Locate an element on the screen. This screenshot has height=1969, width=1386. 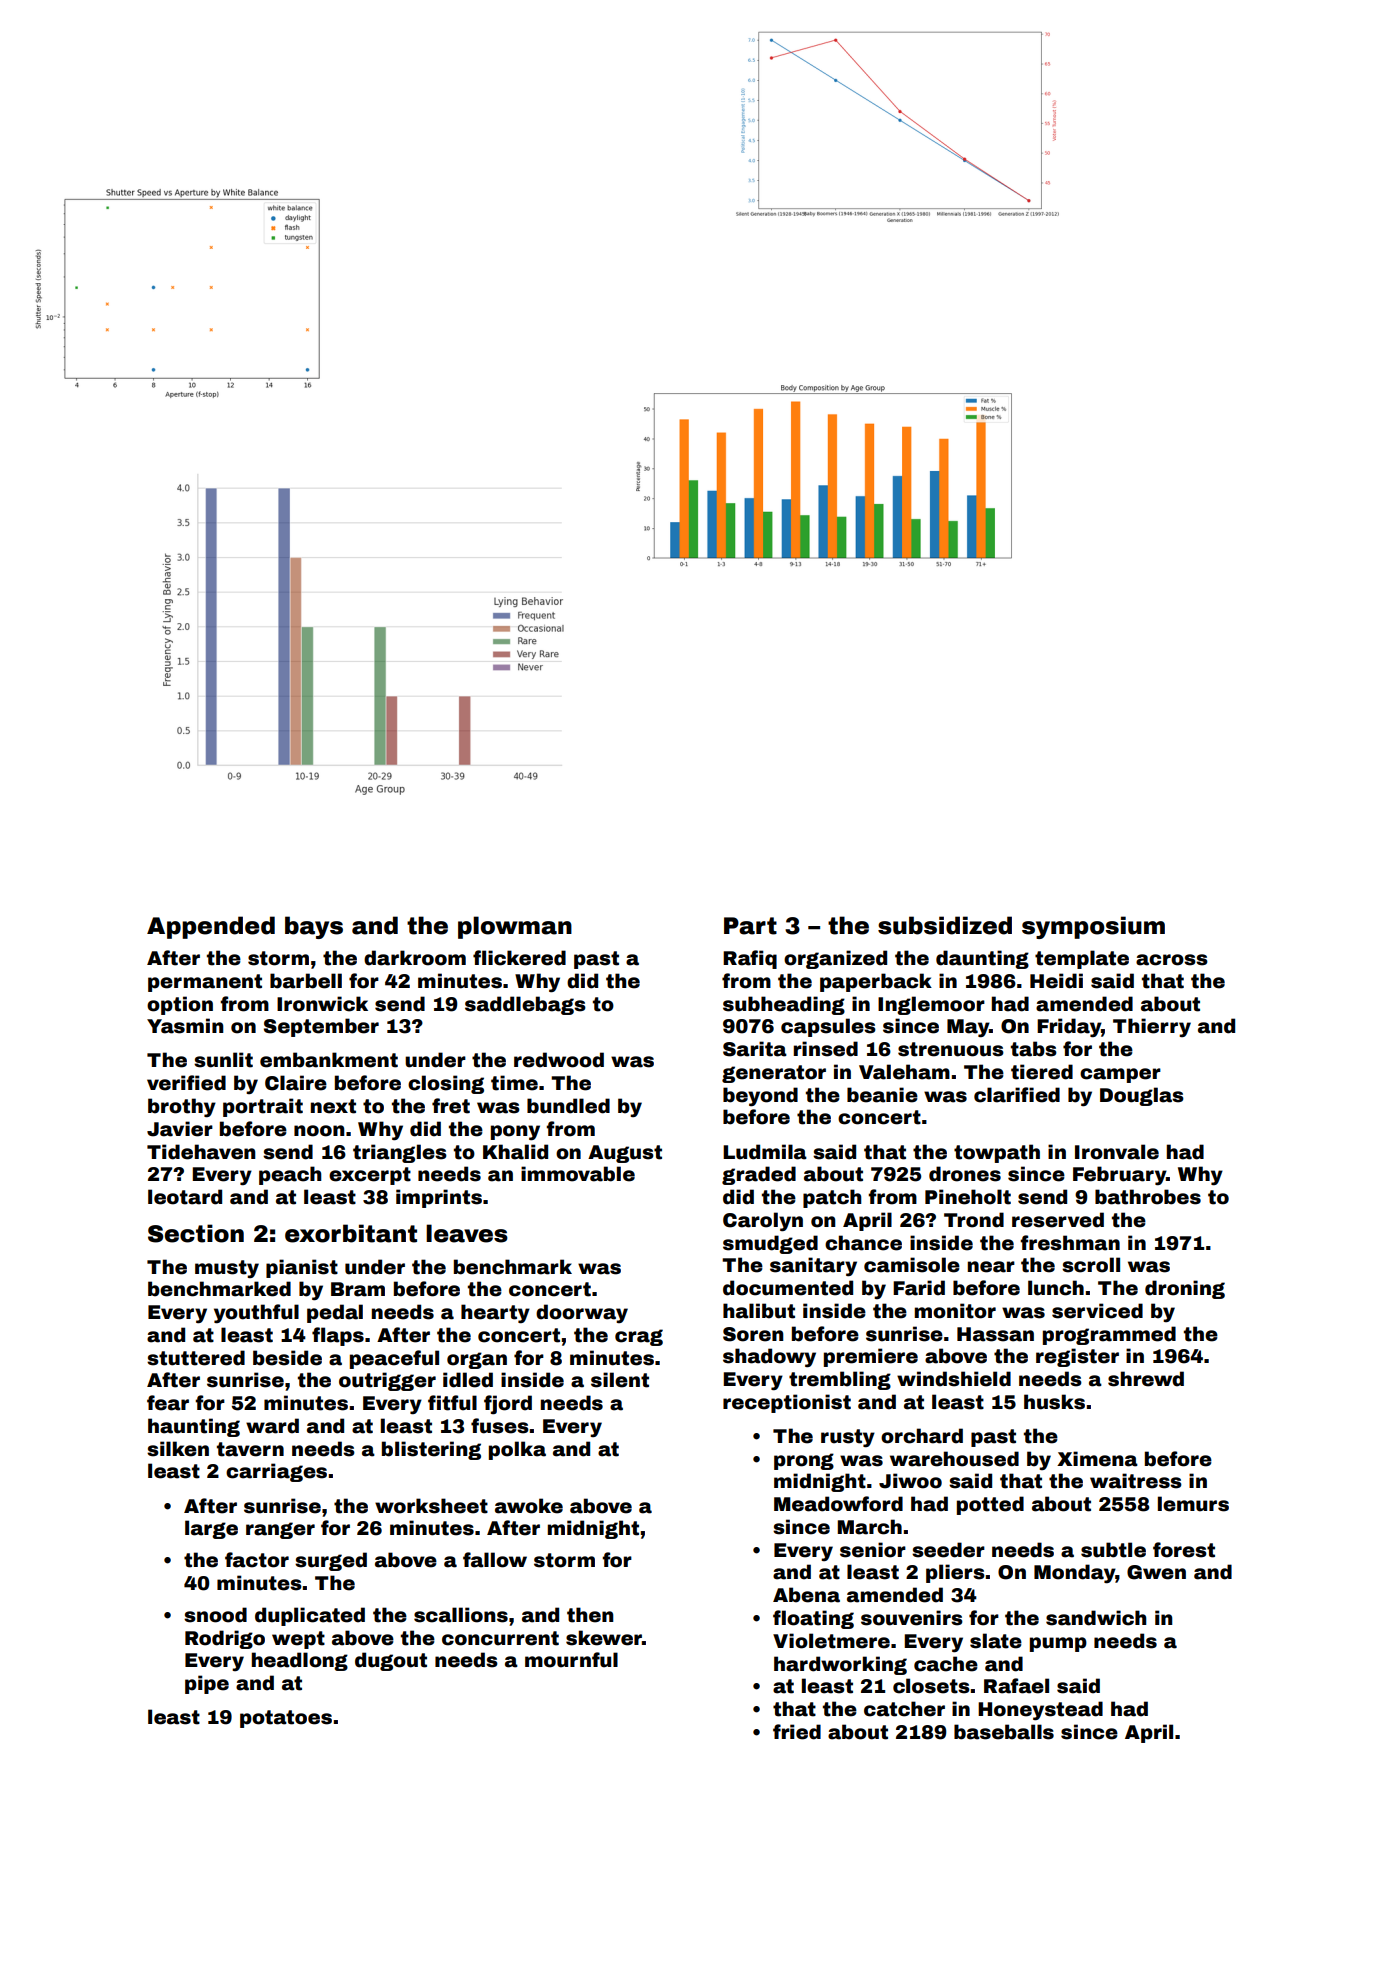
scroll is located at coordinates (1091, 1265).
